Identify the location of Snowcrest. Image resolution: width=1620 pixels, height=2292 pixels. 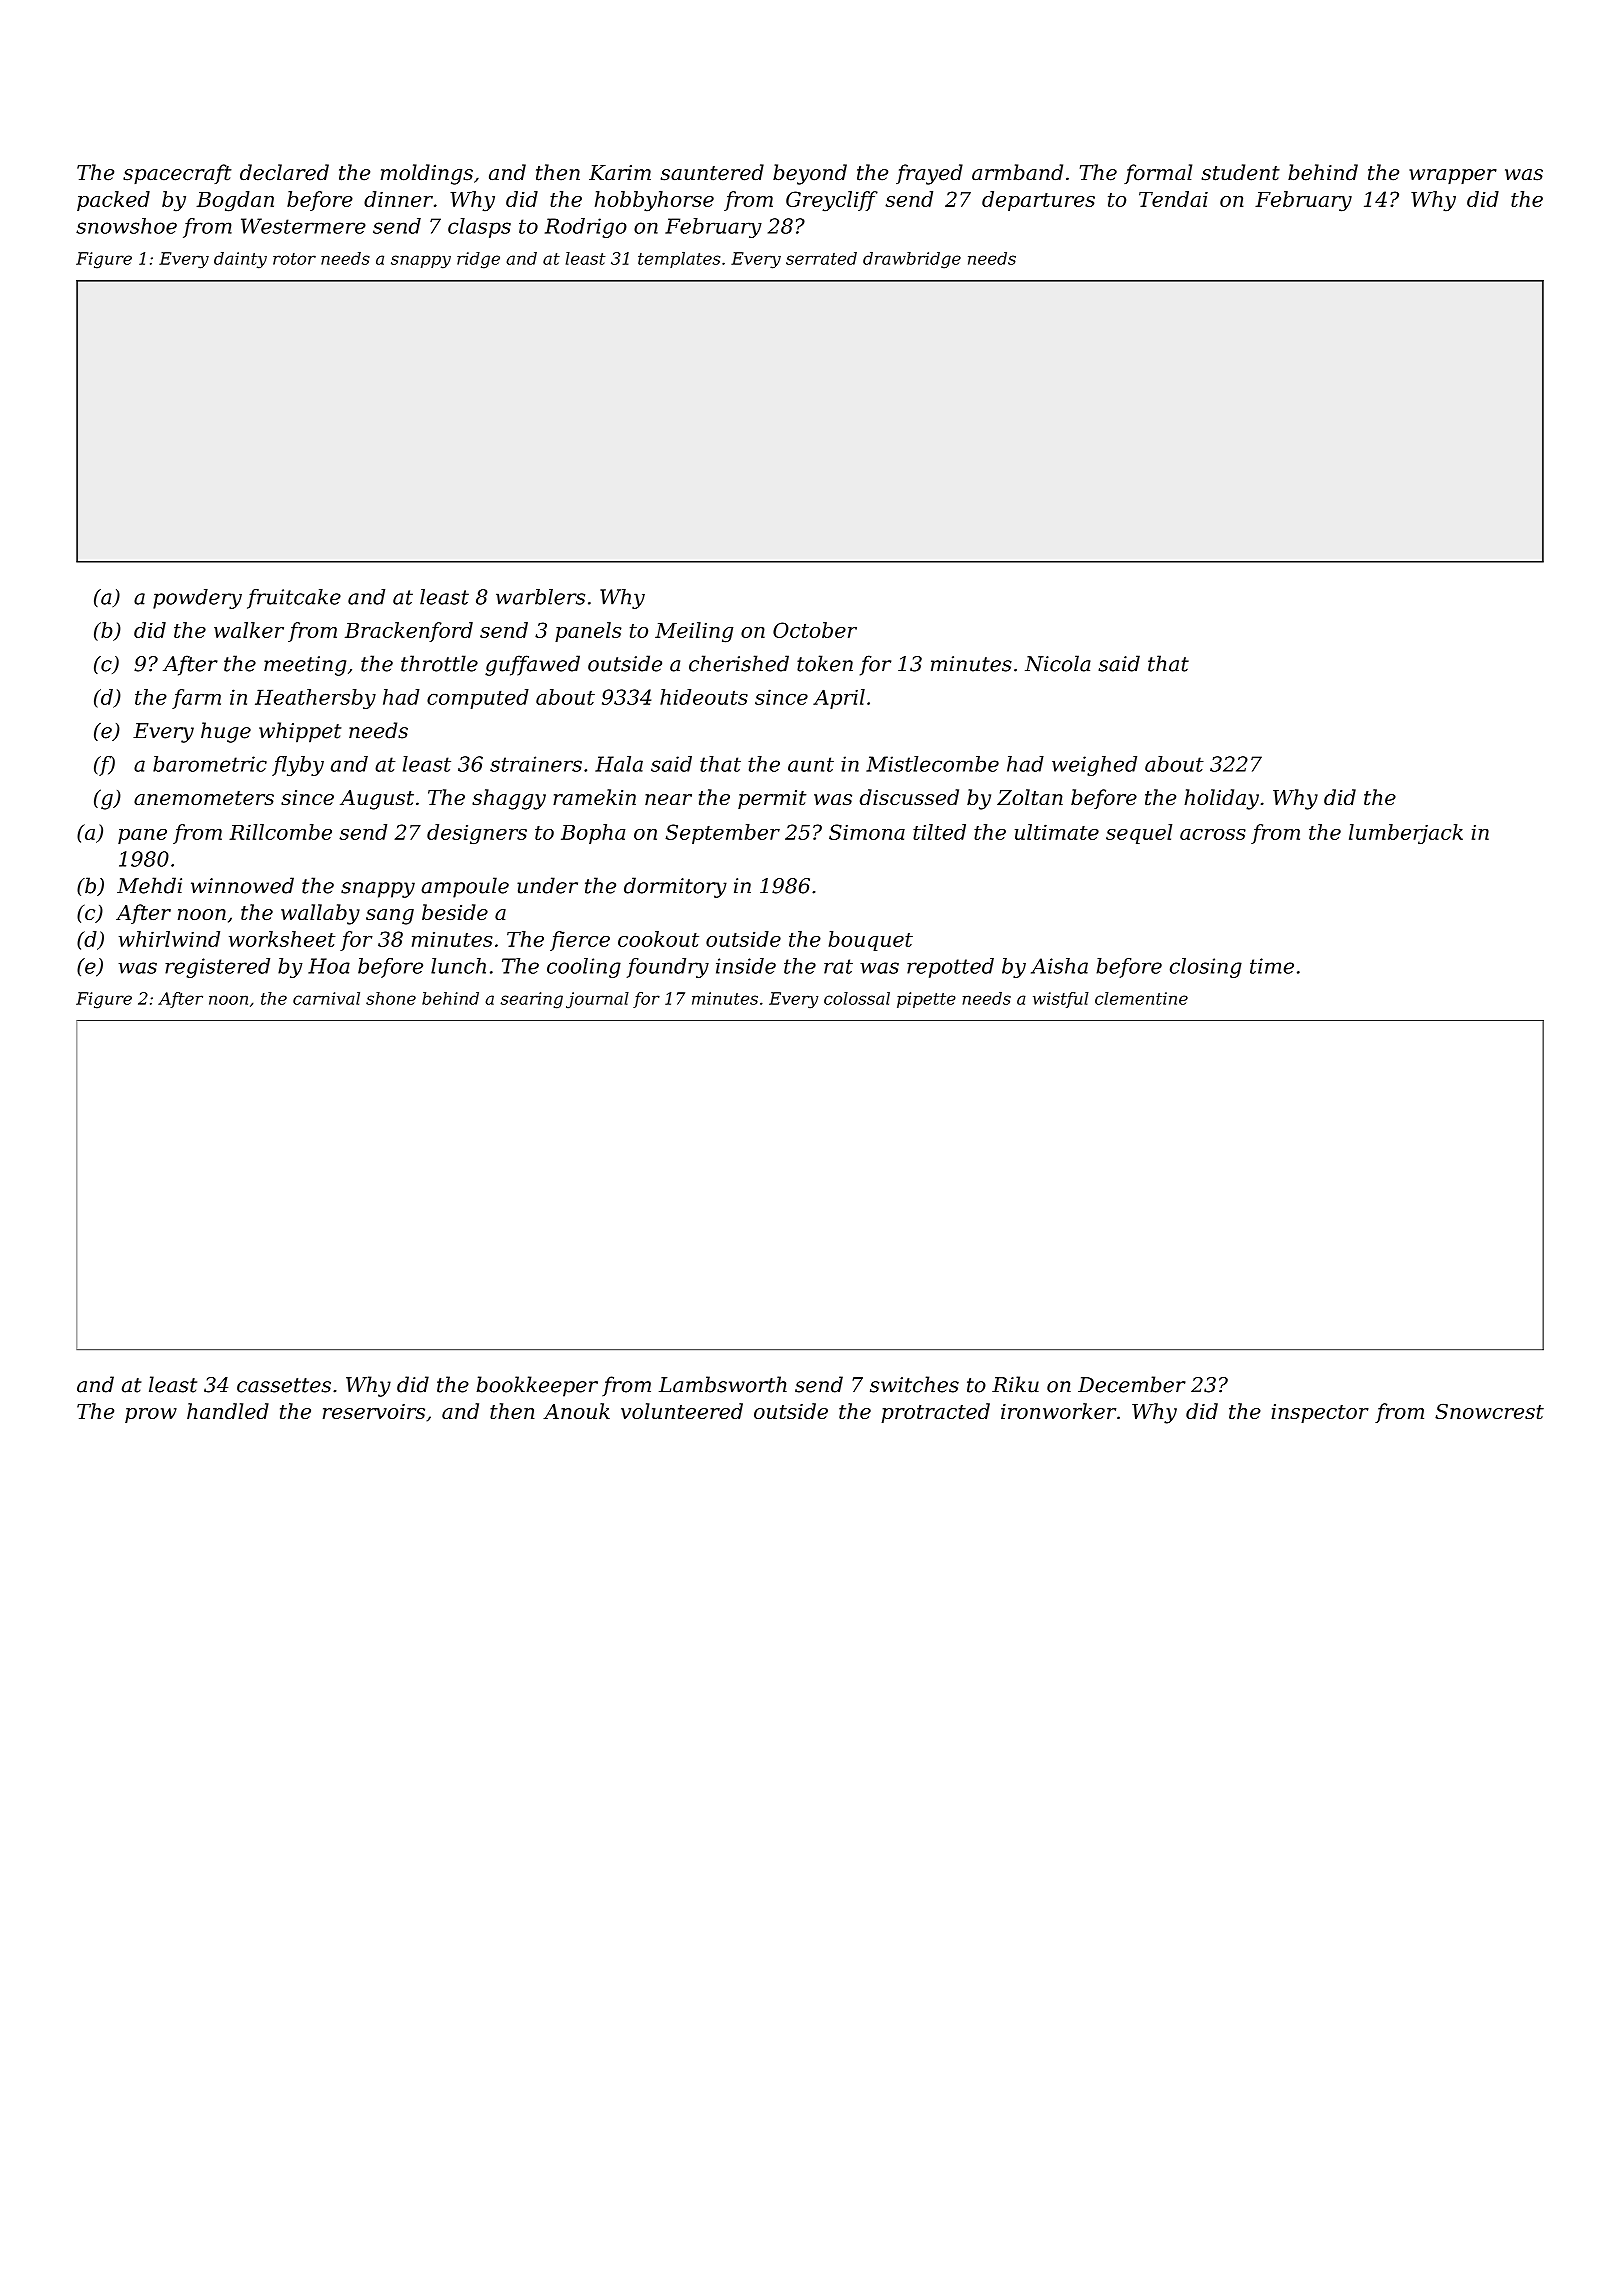
(1489, 1411).
